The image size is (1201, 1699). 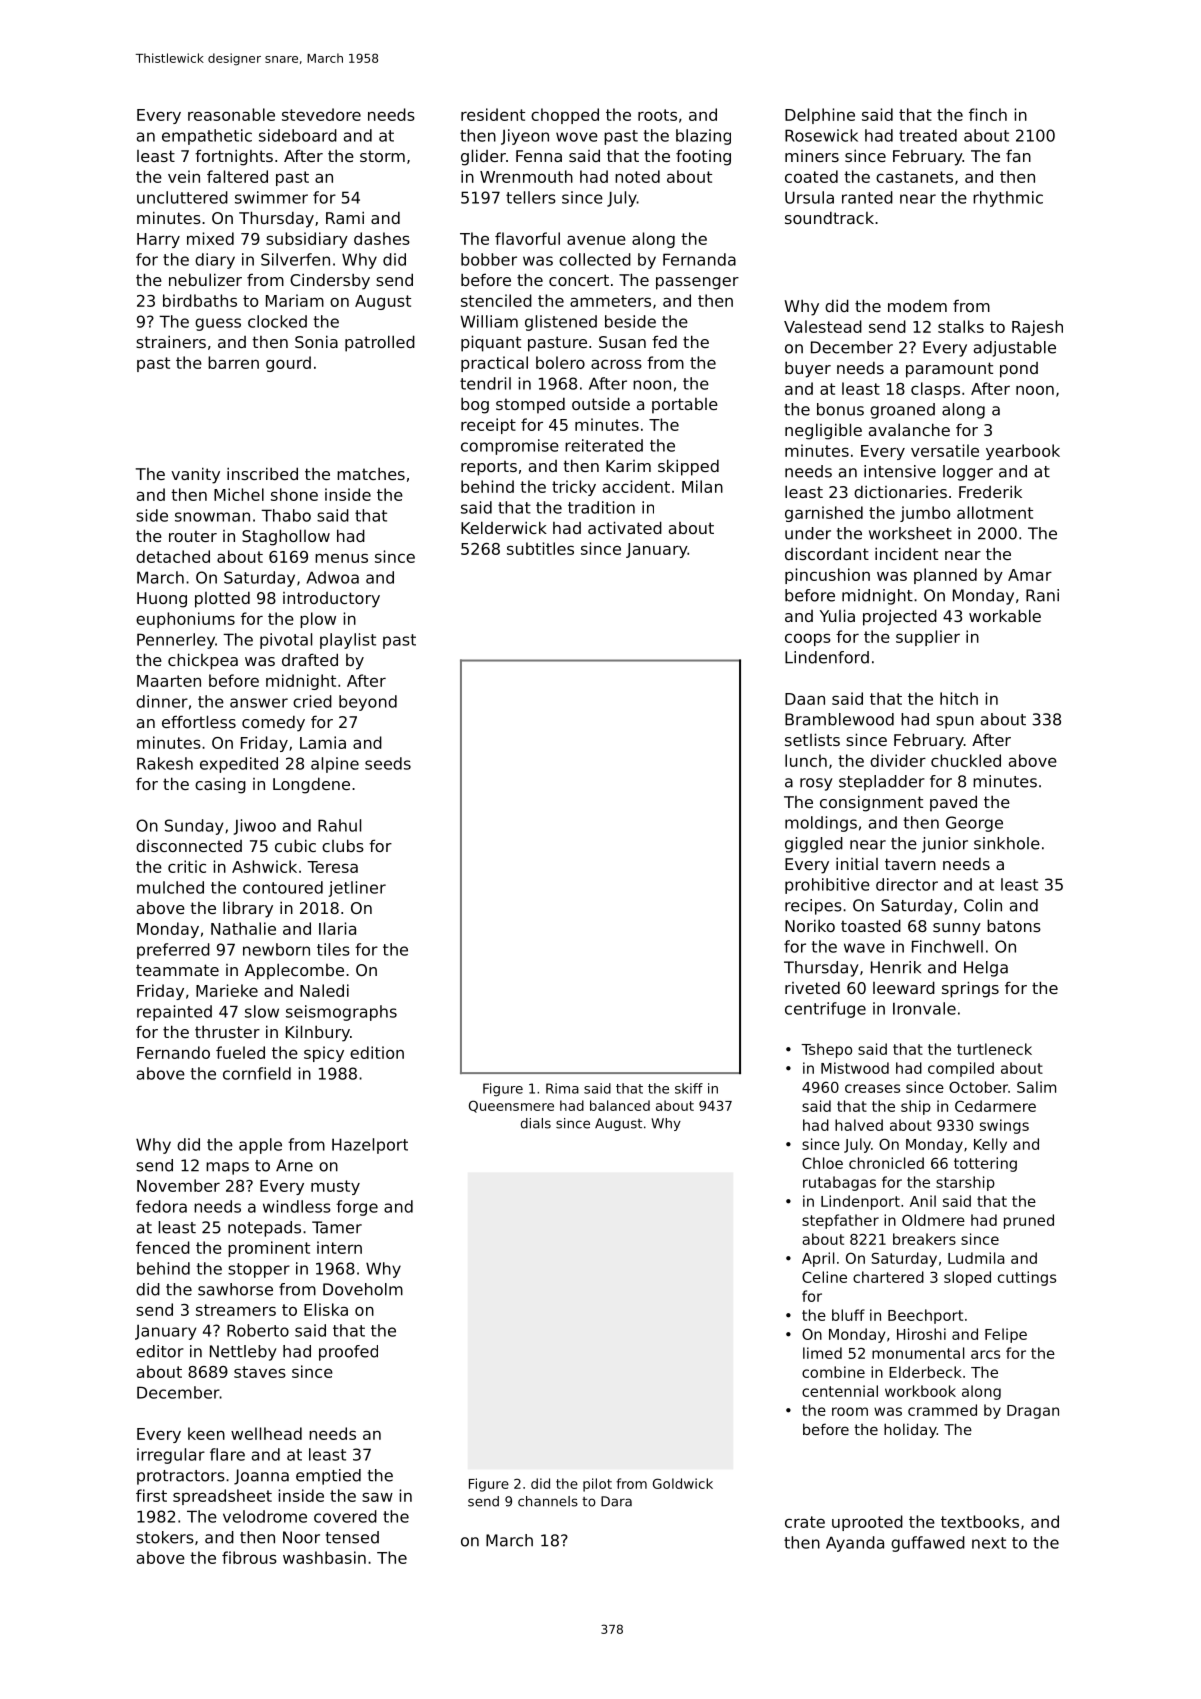 What do you see at coordinates (577, 137) in the screenshot?
I see `wove` at bounding box center [577, 137].
